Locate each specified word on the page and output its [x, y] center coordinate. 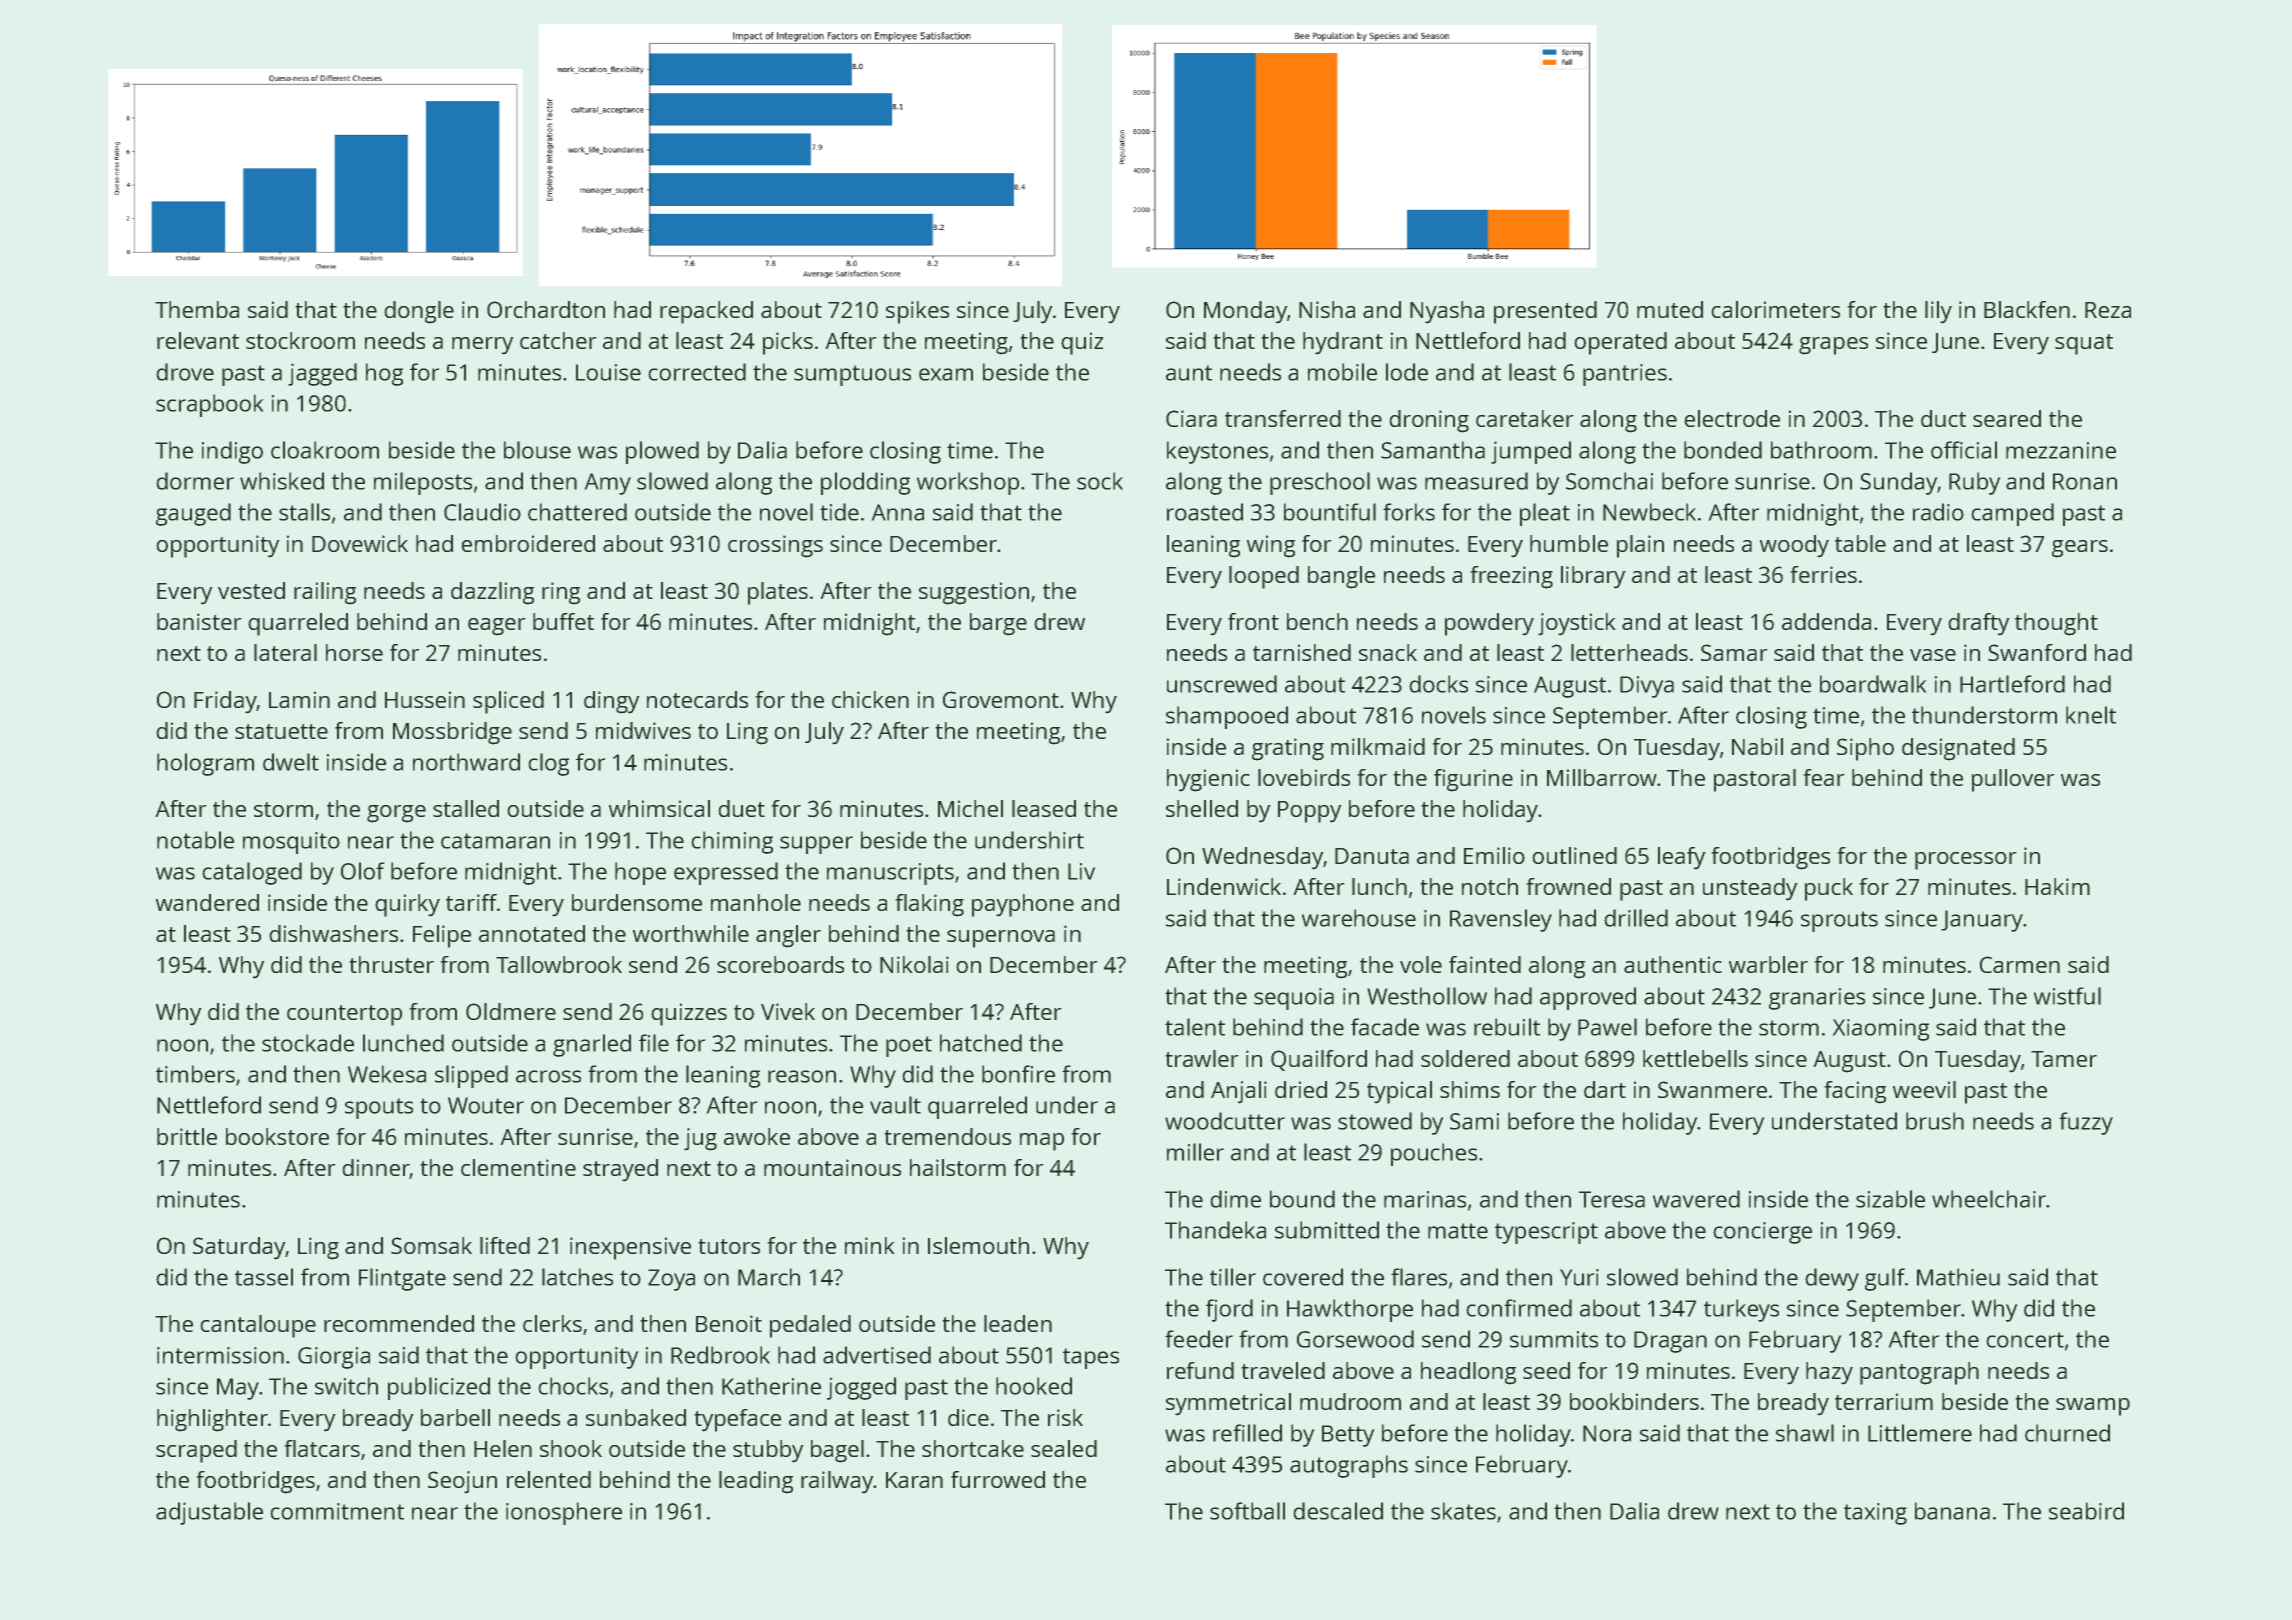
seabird [2086, 1511]
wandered [207, 902]
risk [1065, 1417]
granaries [1817, 999]
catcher [558, 340]
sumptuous [852, 375]
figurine [1473, 780]
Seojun [462, 1482]
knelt [2091, 715]
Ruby [1974, 483]
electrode [1732, 418]
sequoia [1294, 999]
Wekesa [387, 1074]
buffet [563, 621]
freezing [1512, 577]
